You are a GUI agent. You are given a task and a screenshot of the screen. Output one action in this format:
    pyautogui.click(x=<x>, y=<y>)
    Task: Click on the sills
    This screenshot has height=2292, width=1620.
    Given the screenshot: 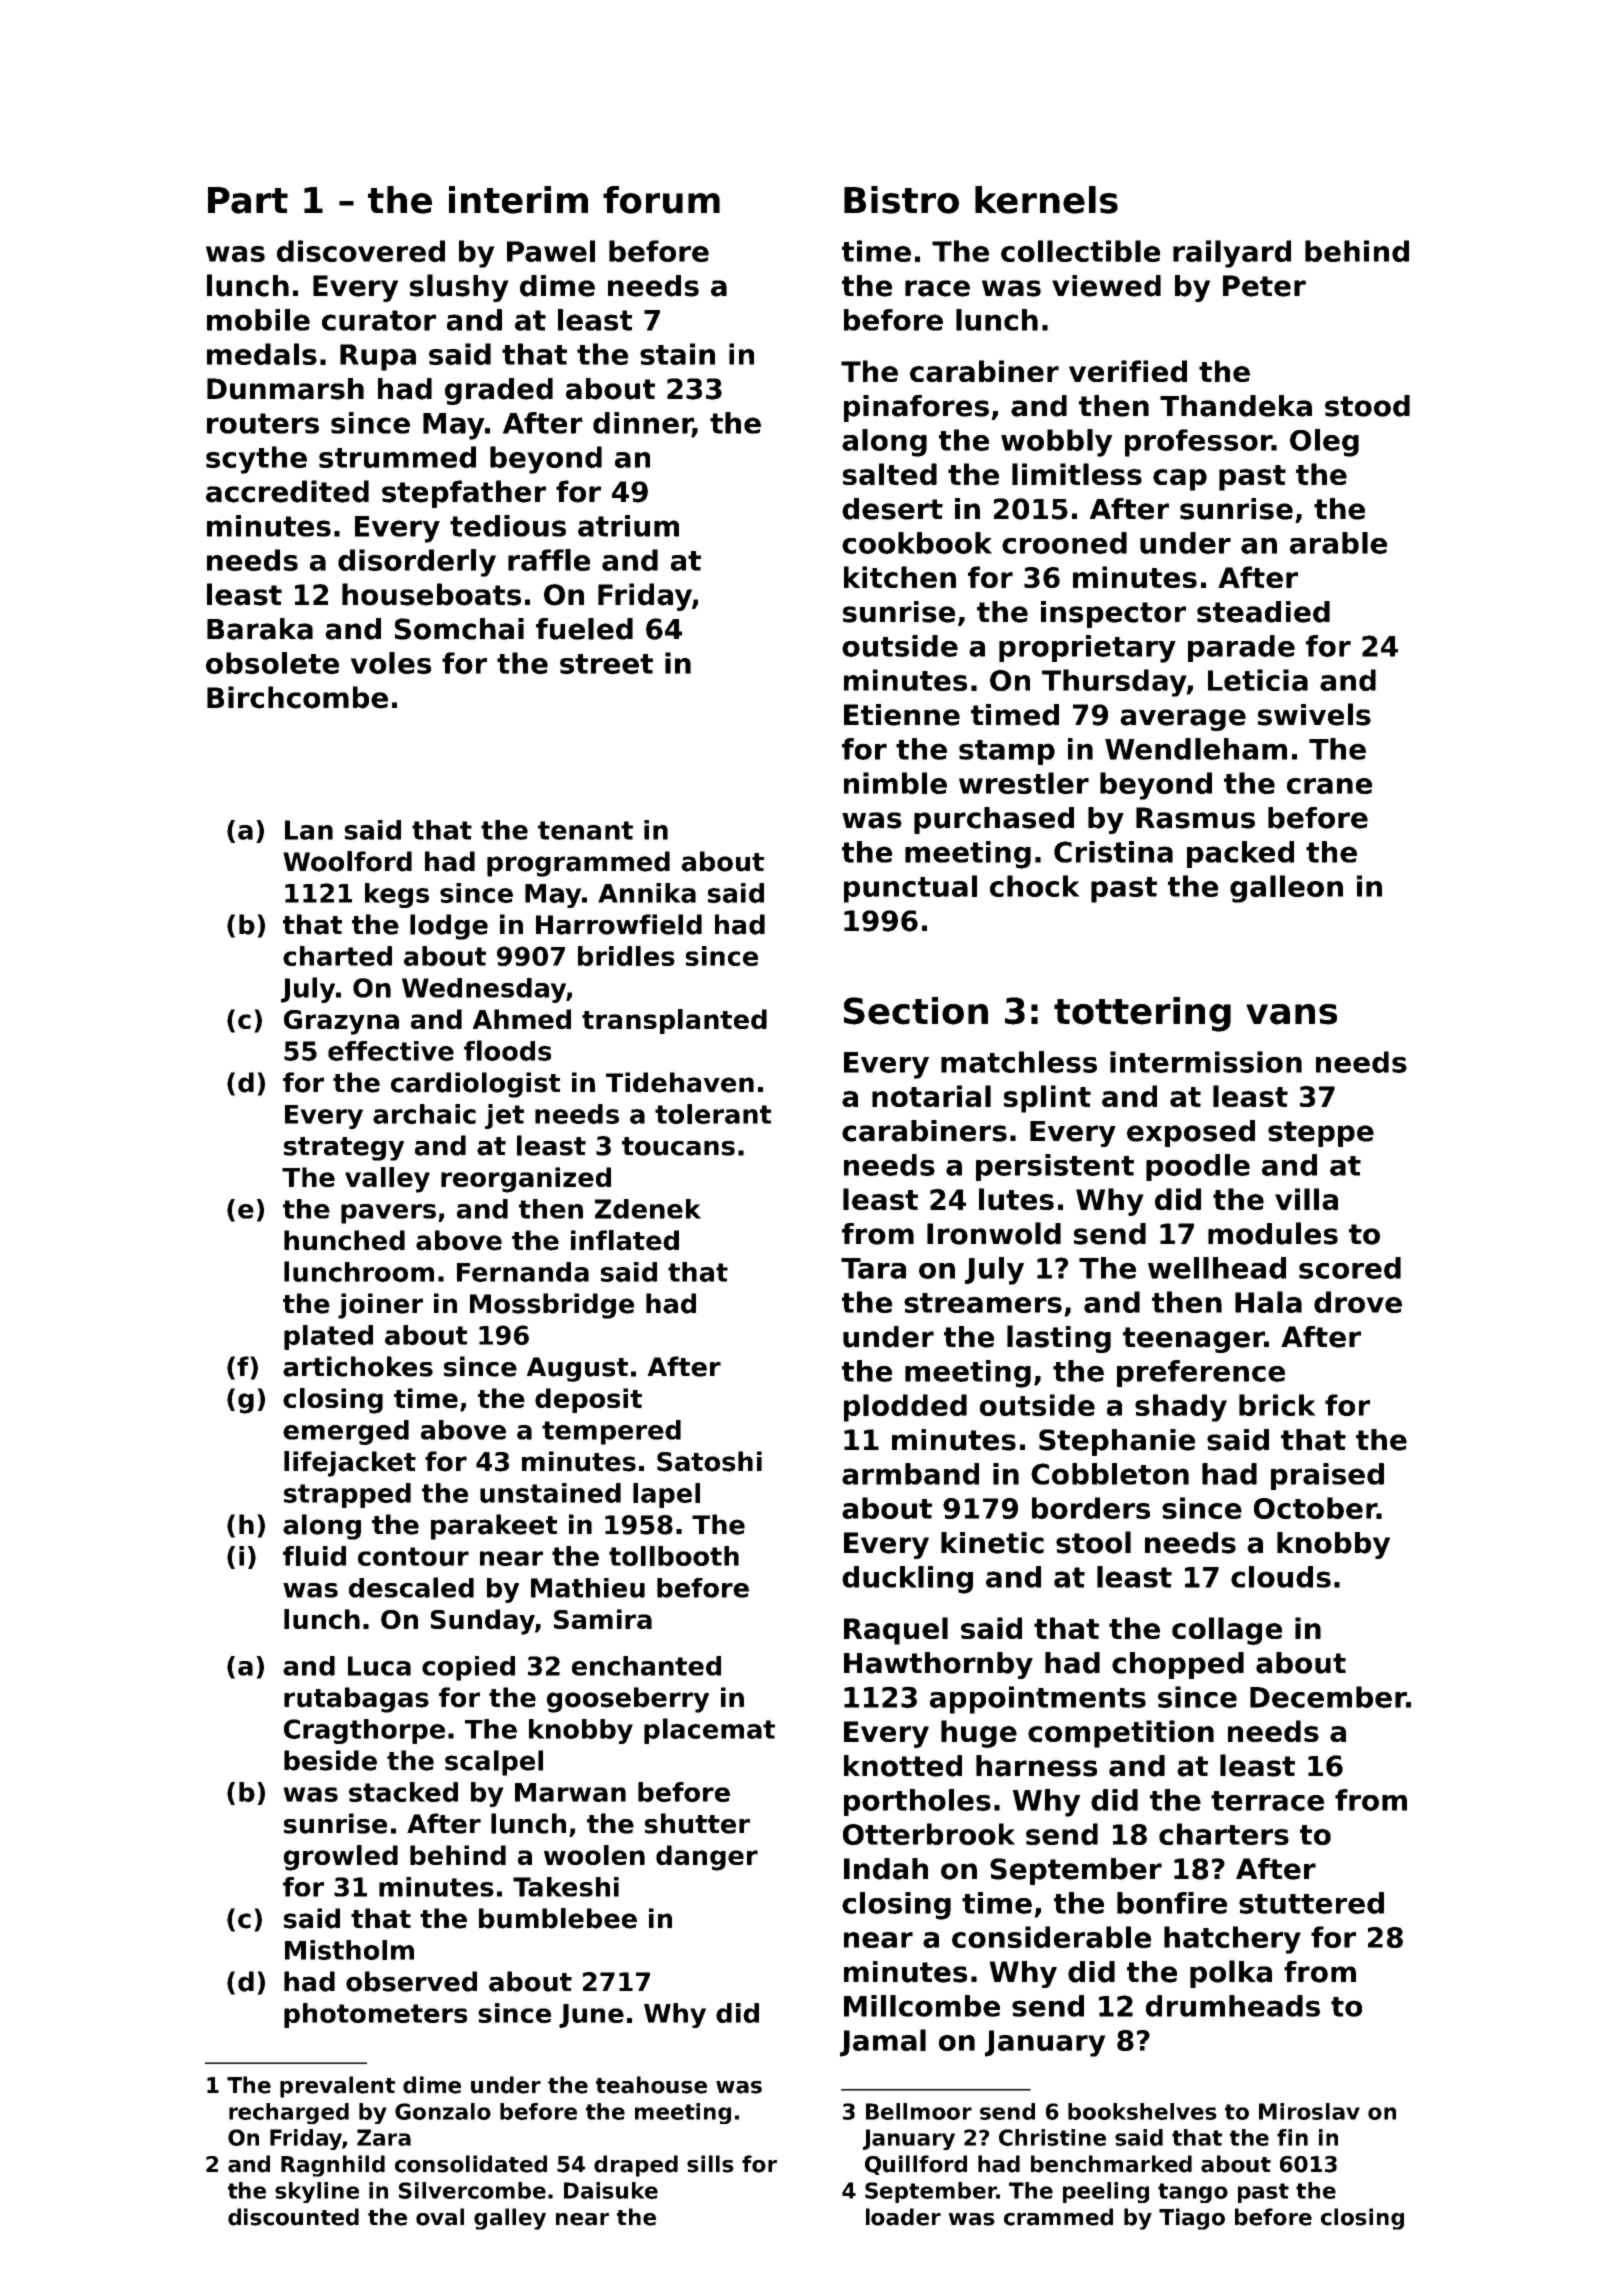 What is the action you would take?
    pyautogui.click(x=710, y=2164)
